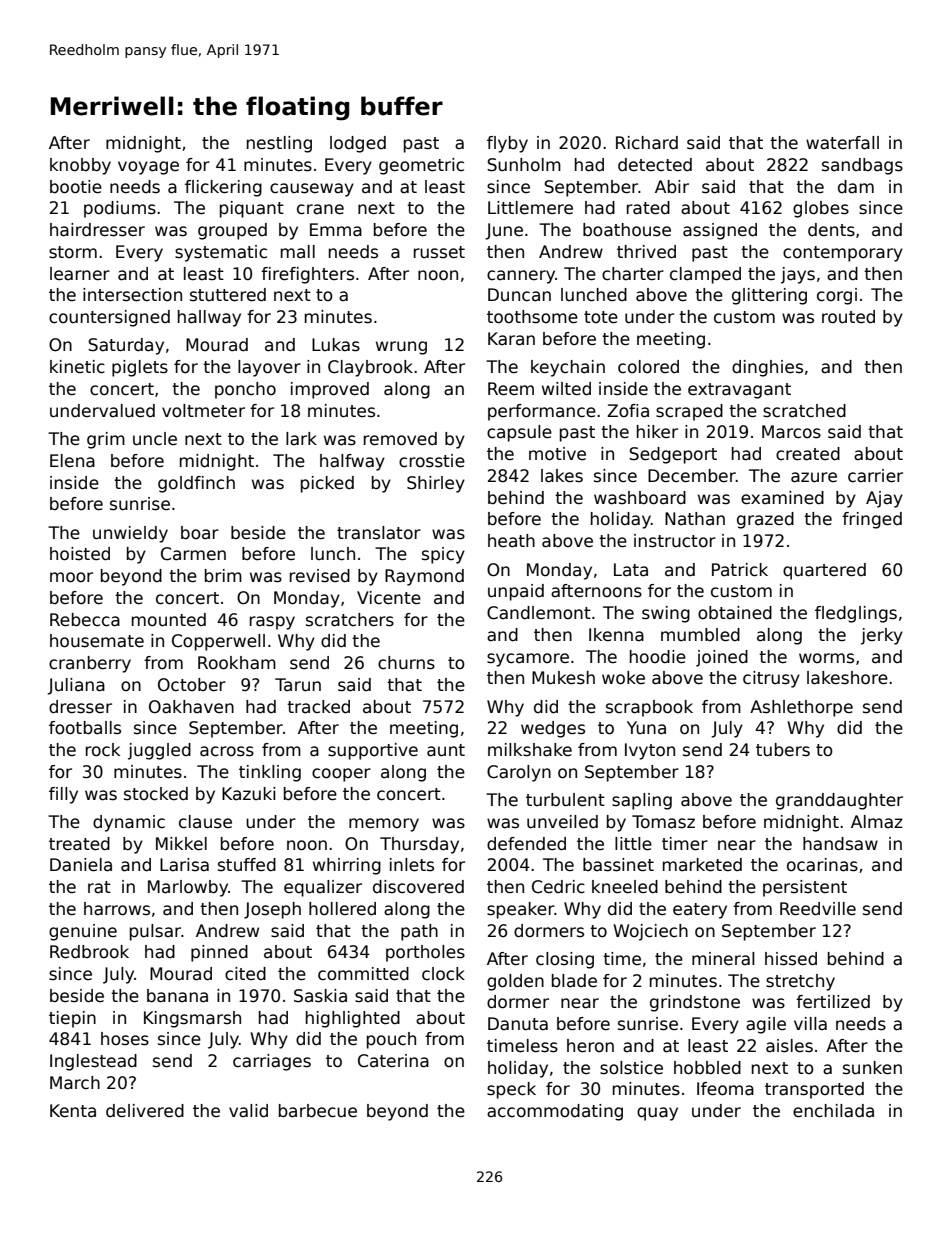 This image has height=1233, width=952. Describe the element at coordinates (524, 165) in the image. I see `Sunholm` at that location.
